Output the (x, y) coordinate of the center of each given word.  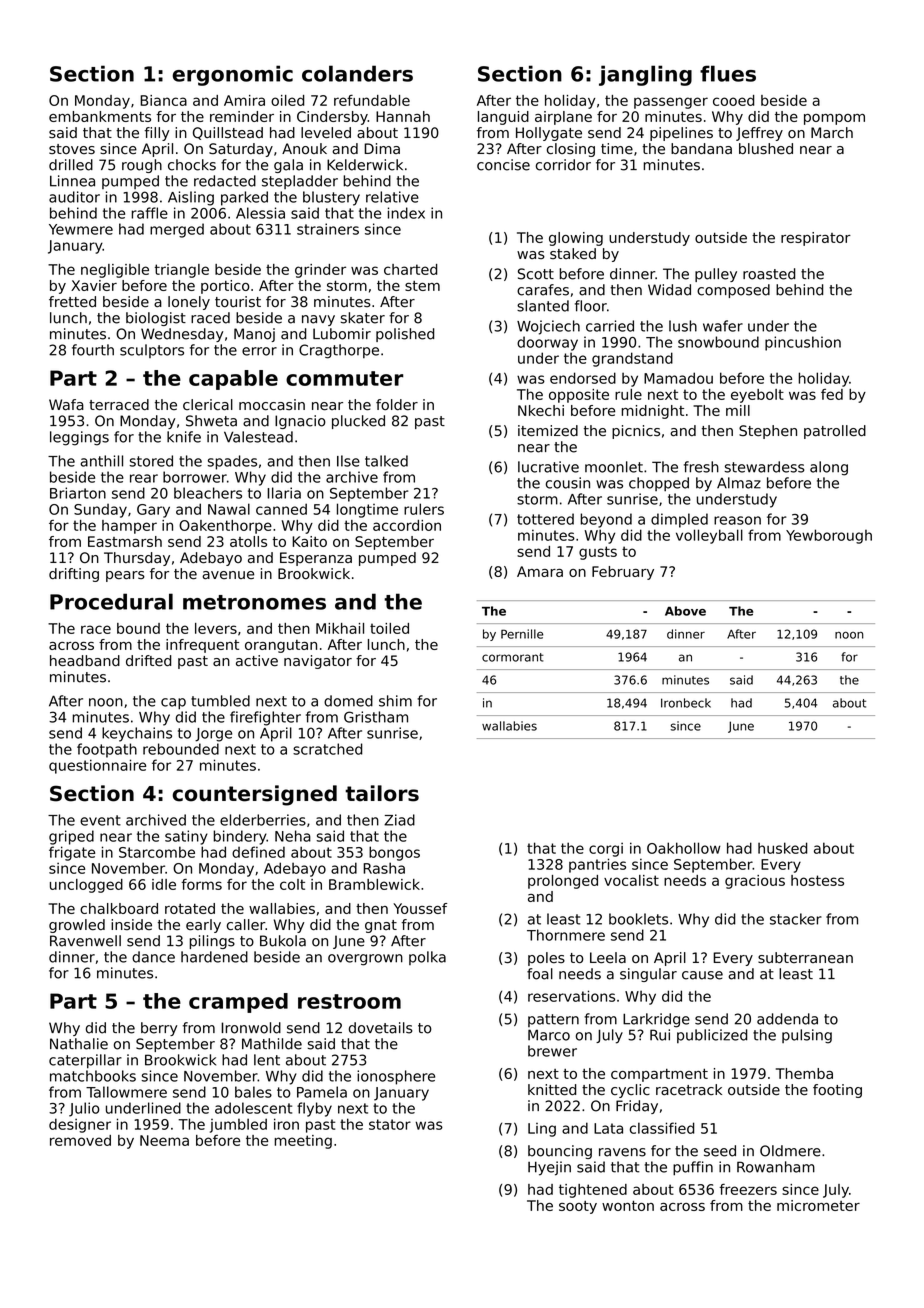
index (406, 213)
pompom (834, 119)
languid (503, 118)
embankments (100, 116)
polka (427, 958)
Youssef (420, 908)
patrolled (835, 432)
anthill (101, 461)
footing (837, 1091)
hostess (817, 880)
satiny (186, 837)
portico (225, 287)
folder (397, 405)
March (832, 133)
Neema (164, 1140)
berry (159, 1029)
